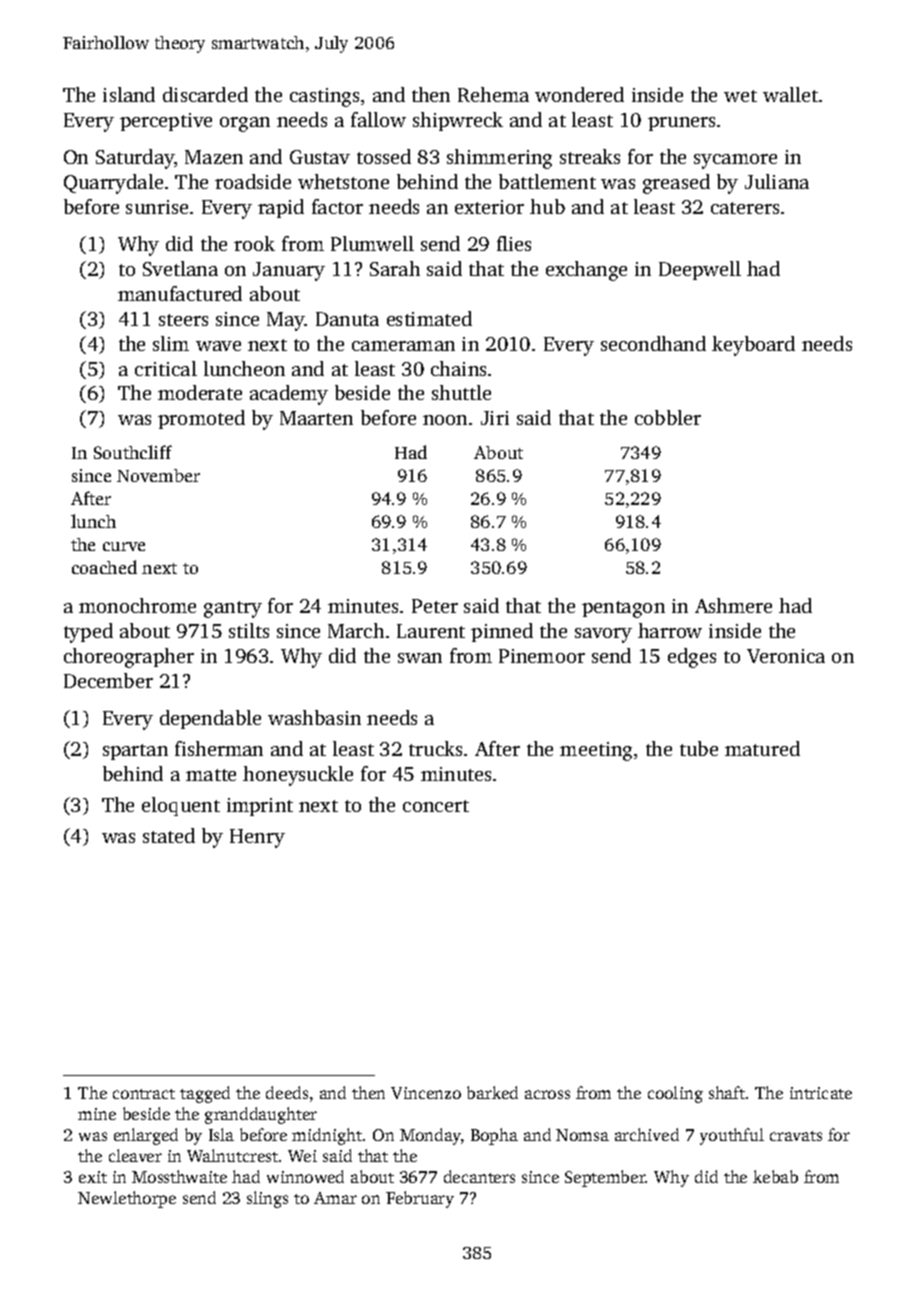 The image size is (924, 1314). Describe the element at coordinates (324, 97) in the screenshot. I see `castings` at that location.
